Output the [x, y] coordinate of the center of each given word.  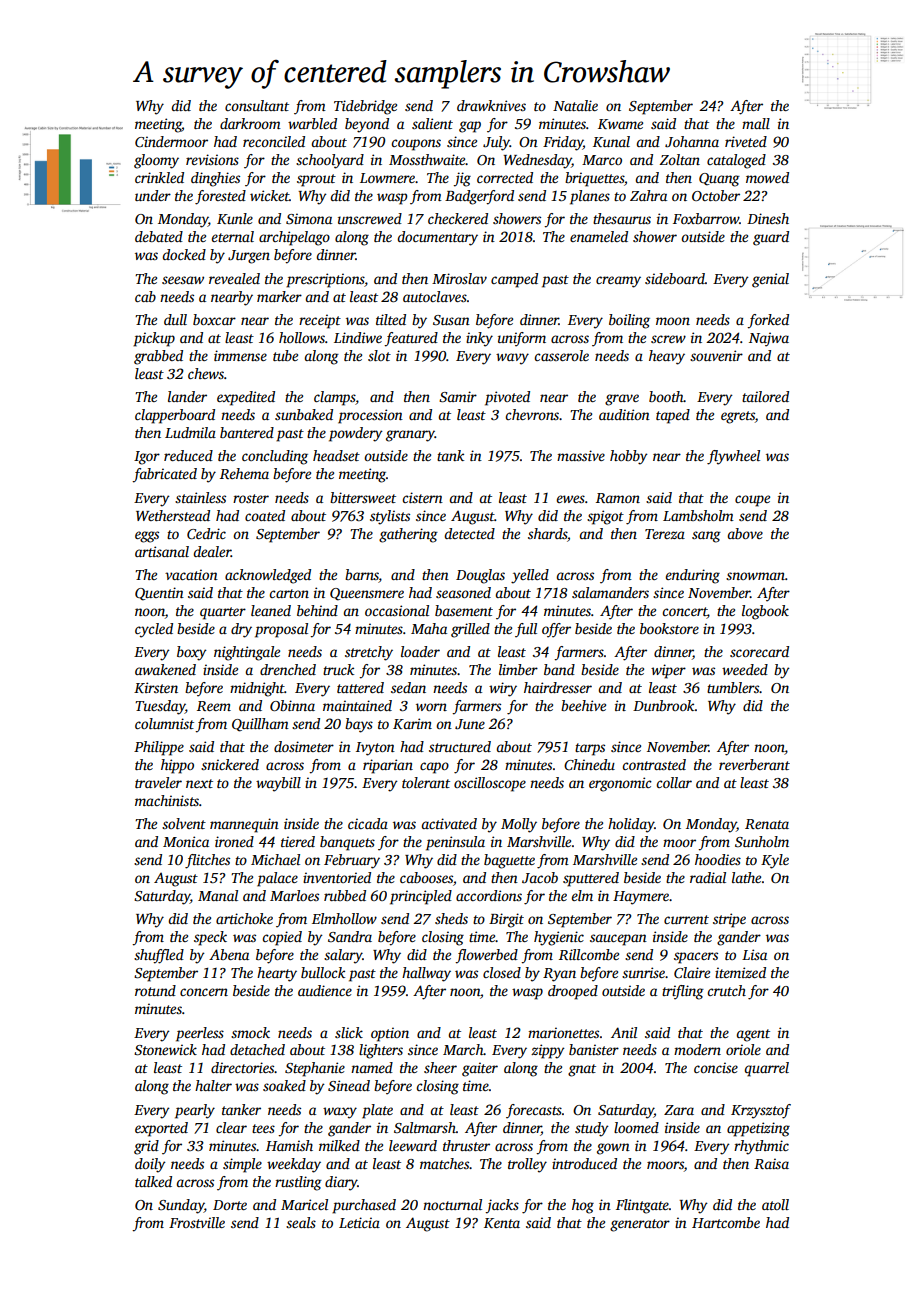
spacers [696, 958]
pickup [154, 339]
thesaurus [622, 218]
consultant [257, 105]
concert [684, 611]
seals [301, 1222]
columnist [164, 723]
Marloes [294, 895]
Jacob [540, 877]
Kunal [611, 141]
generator [640, 1225]
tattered [360, 687]
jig [462, 179]
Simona [309, 218]
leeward [413, 1145]
